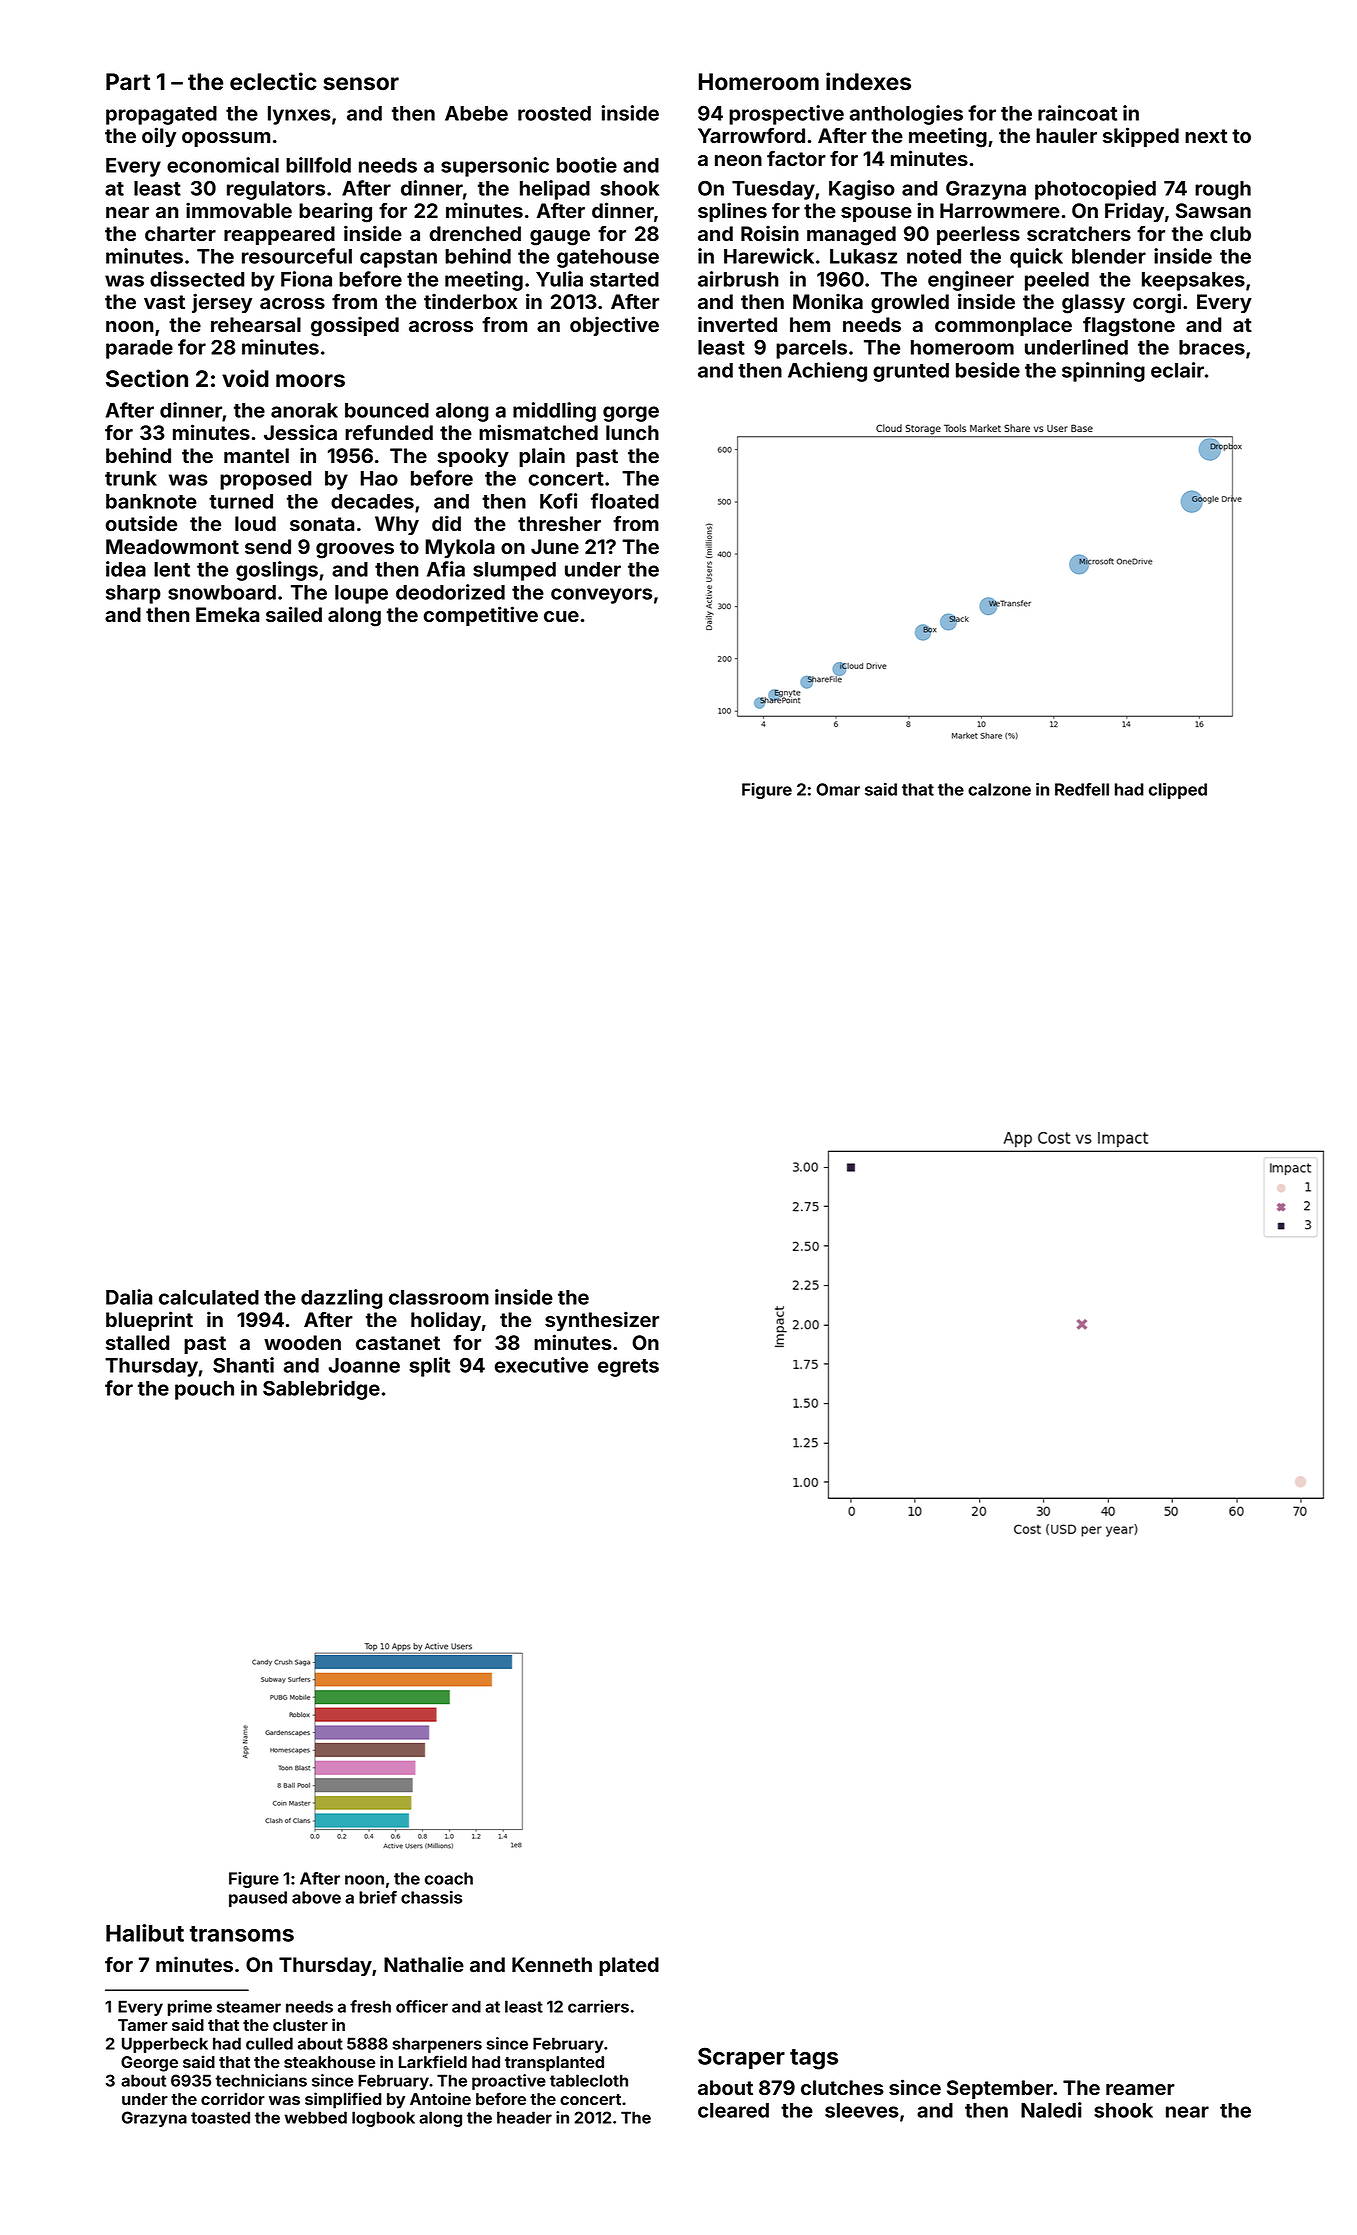 The image size is (1357, 2235). What do you see at coordinates (541, 1365) in the page?
I see `executive` at bounding box center [541, 1365].
